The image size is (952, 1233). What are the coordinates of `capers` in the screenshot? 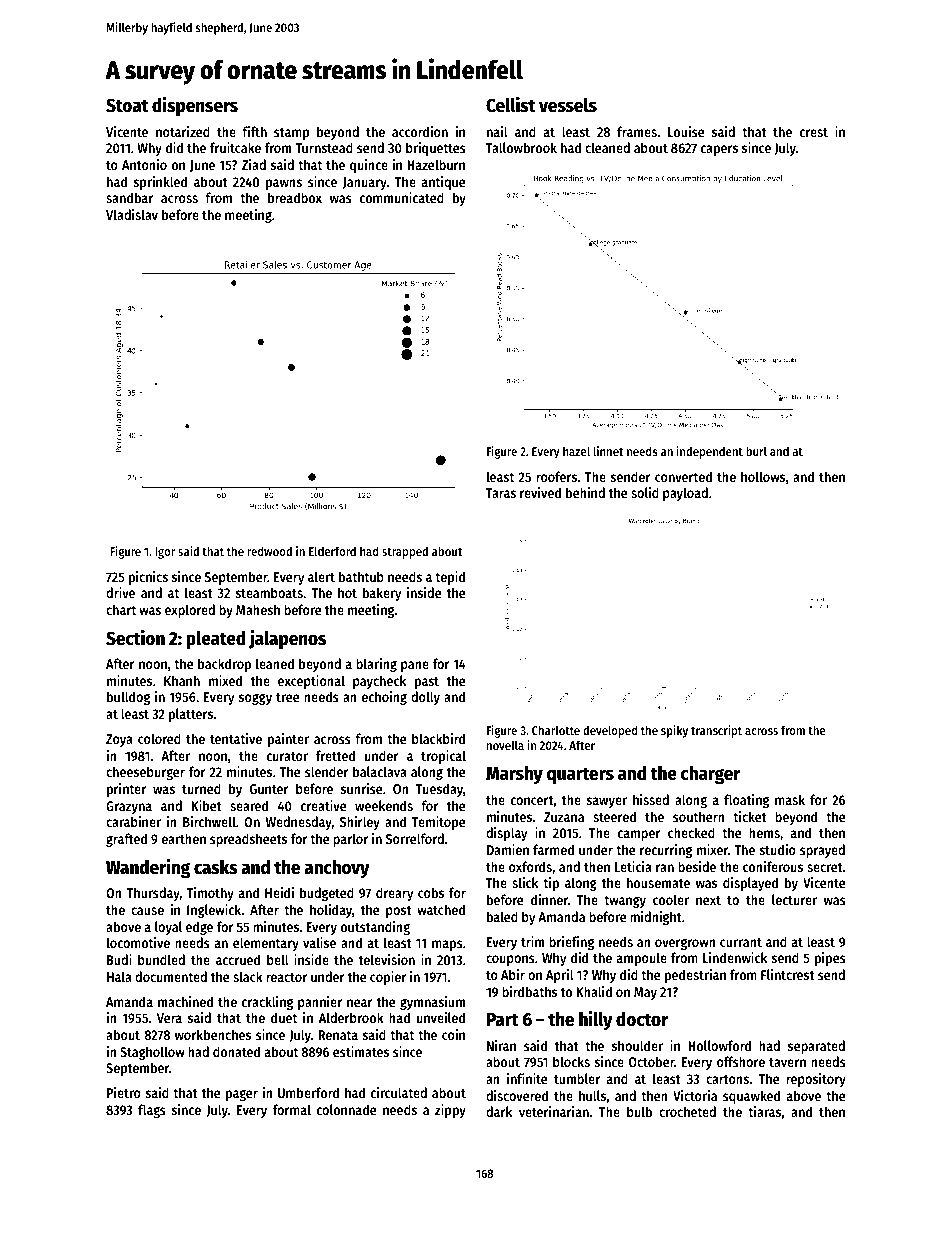 It's located at (719, 150).
